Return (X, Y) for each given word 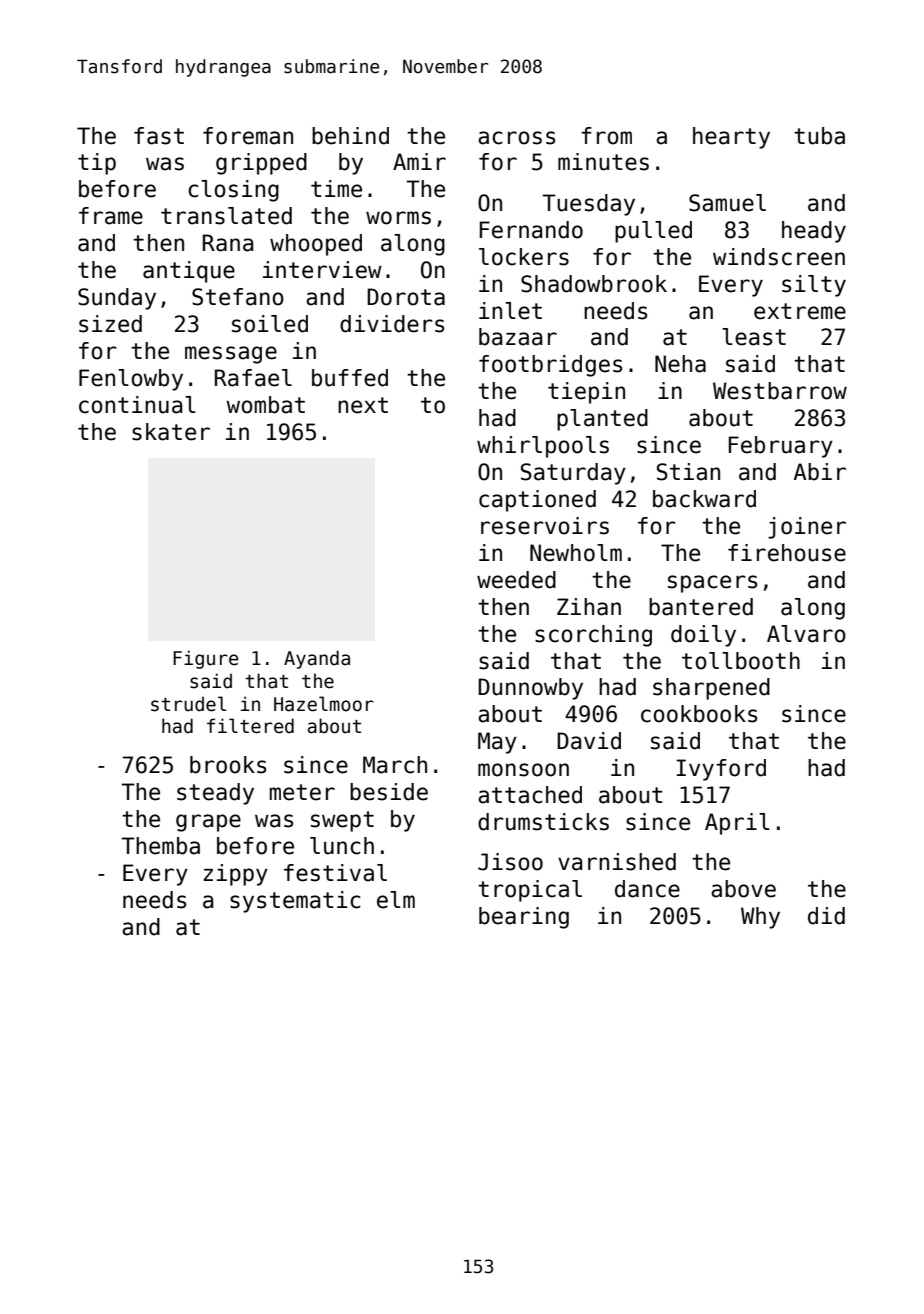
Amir (419, 161)
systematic (295, 902)
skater (171, 432)
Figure (205, 659)
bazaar (518, 337)
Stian (688, 472)
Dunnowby (530, 689)
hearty (731, 138)
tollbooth (741, 661)
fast (159, 136)
